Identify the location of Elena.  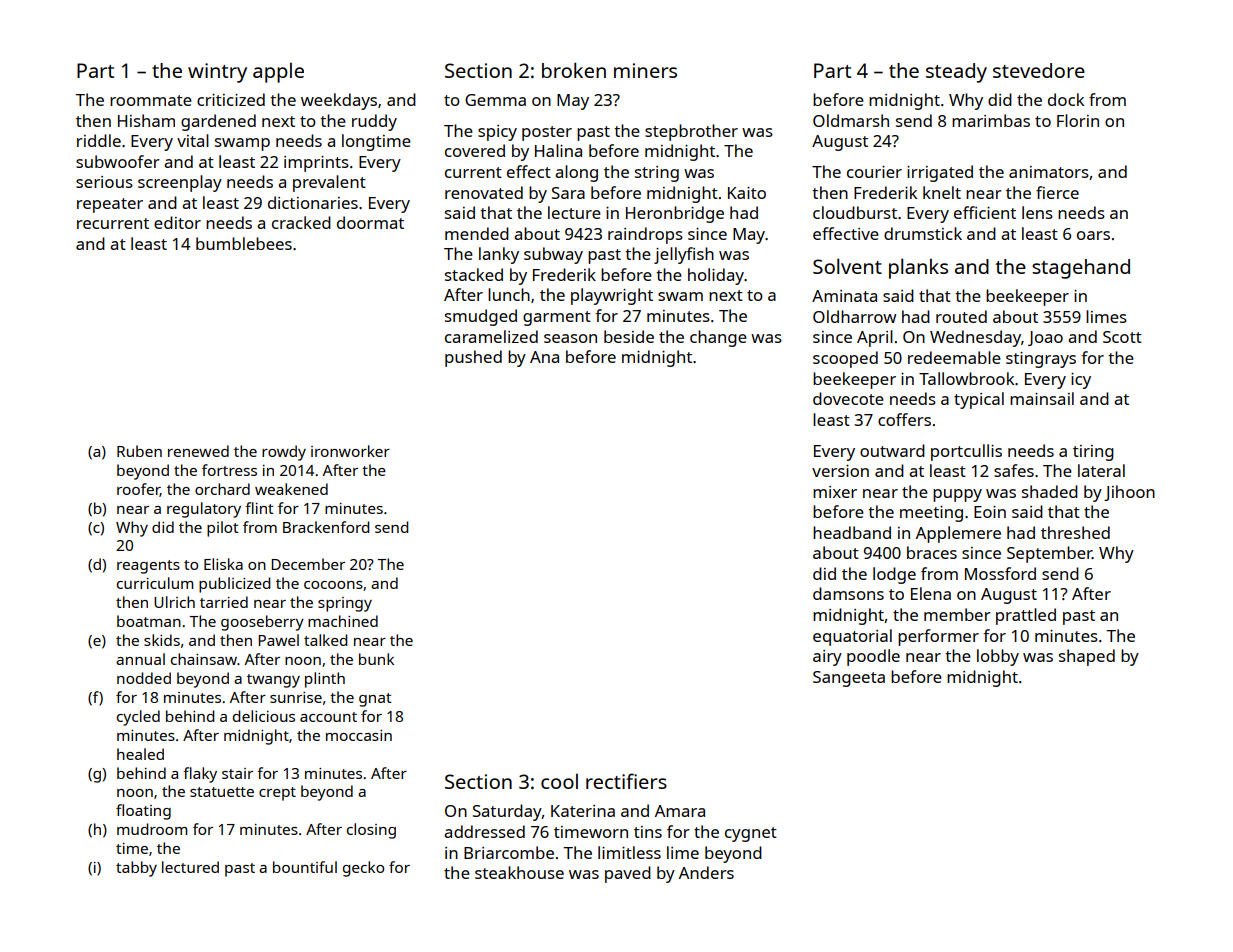
(931, 593).
